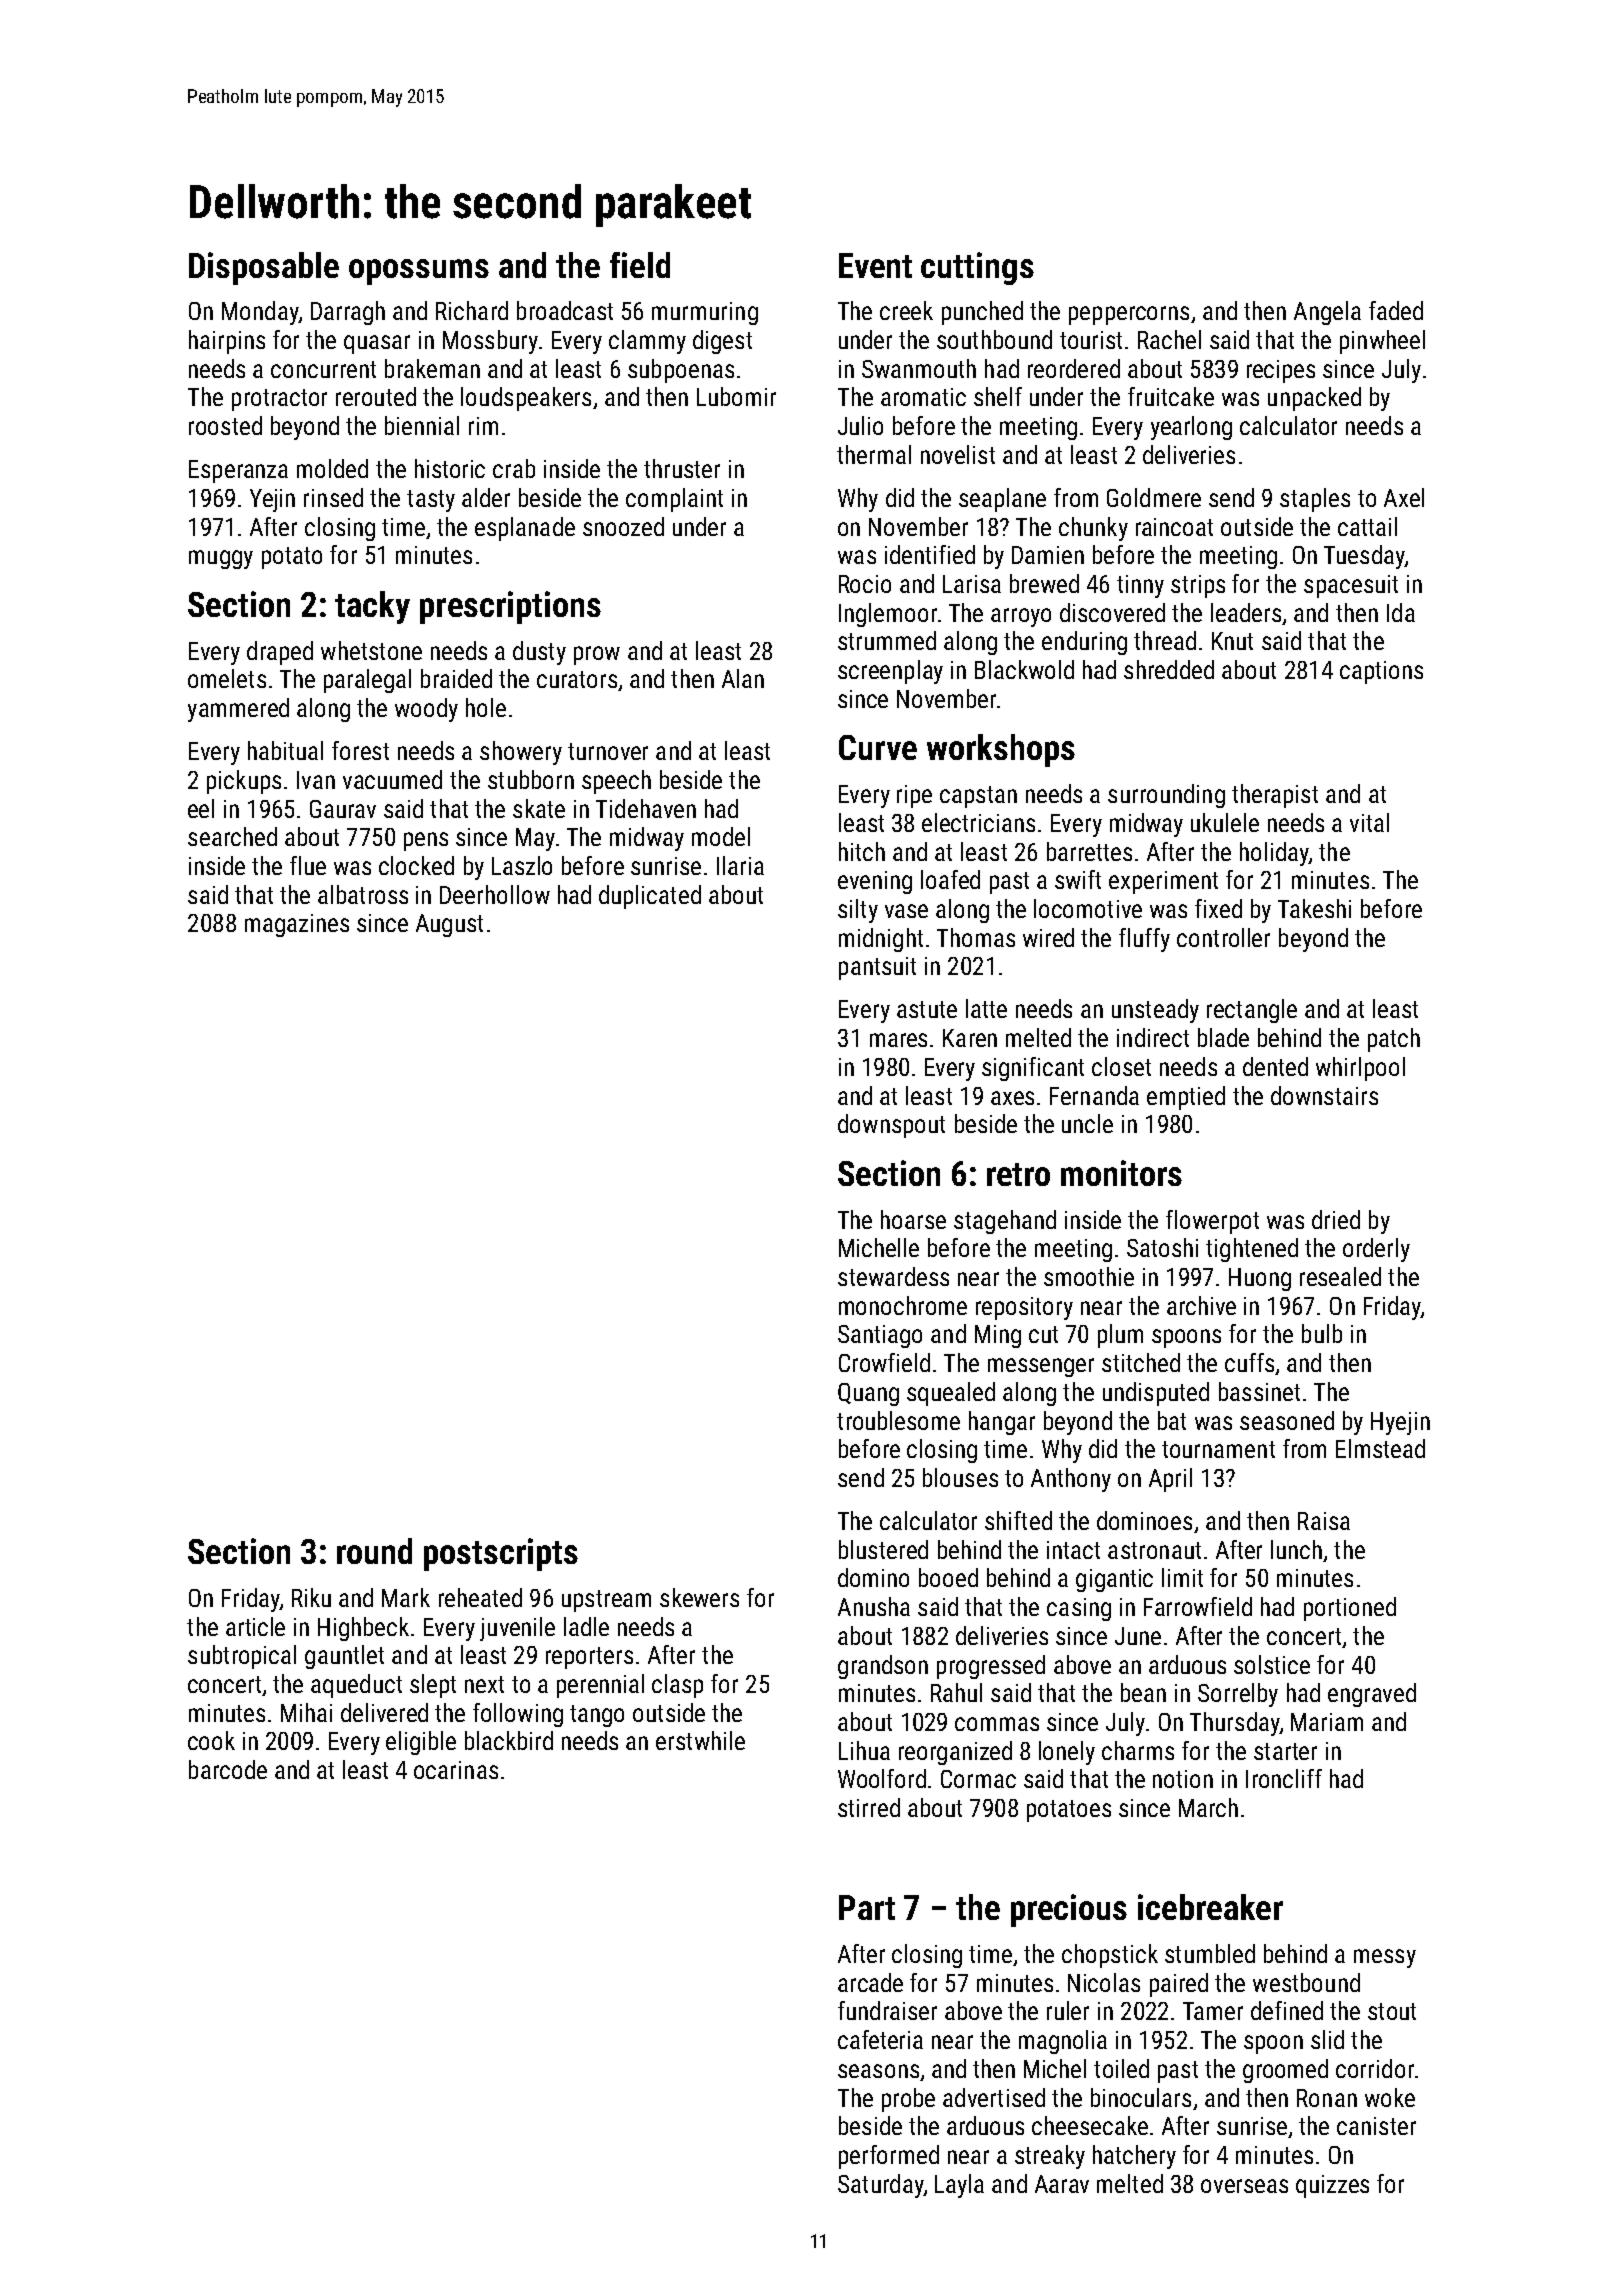 The height and width of the page is (2292, 1620). I want to click on pantsuit, so click(877, 968).
